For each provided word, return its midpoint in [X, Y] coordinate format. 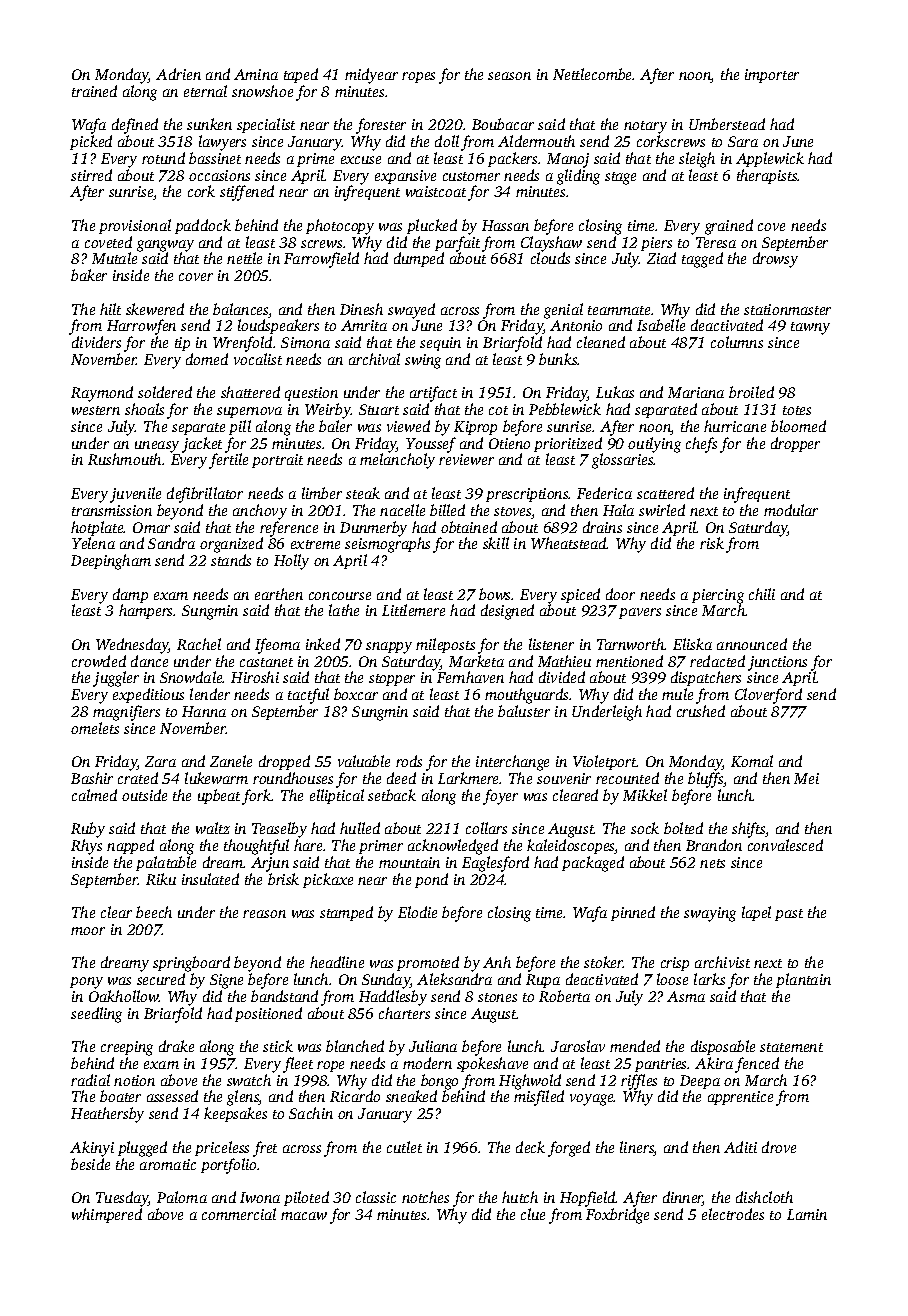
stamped [346, 913]
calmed [94, 795]
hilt [110, 309]
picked [91, 142]
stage [620, 178]
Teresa [716, 242]
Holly [291, 562]
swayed [411, 311]
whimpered [107, 1215]
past [789, 915]
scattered [665, 493]
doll [447, 141]
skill [496, 543]
